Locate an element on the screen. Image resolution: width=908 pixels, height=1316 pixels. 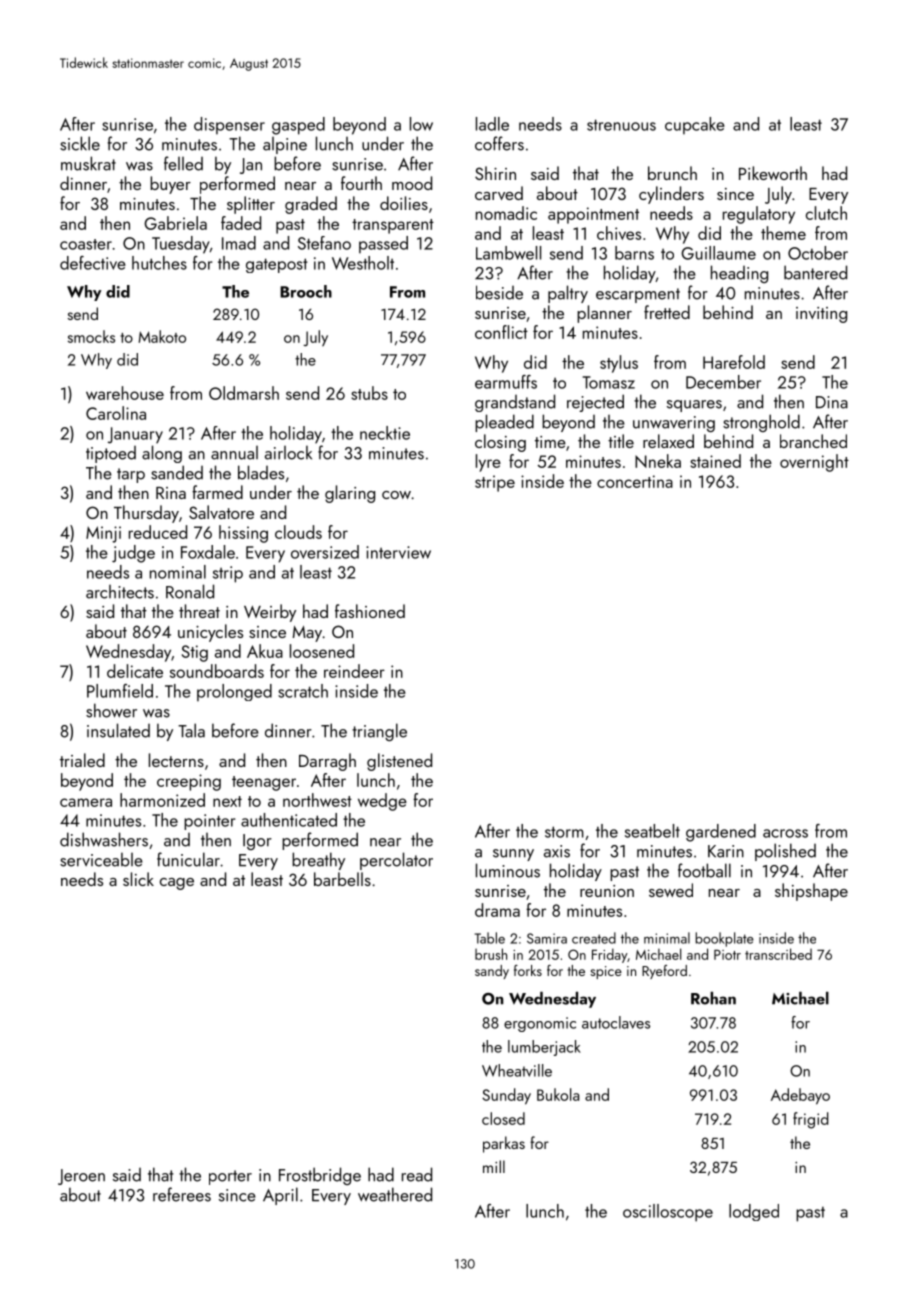
interview is located at coordinates (398, 552).
